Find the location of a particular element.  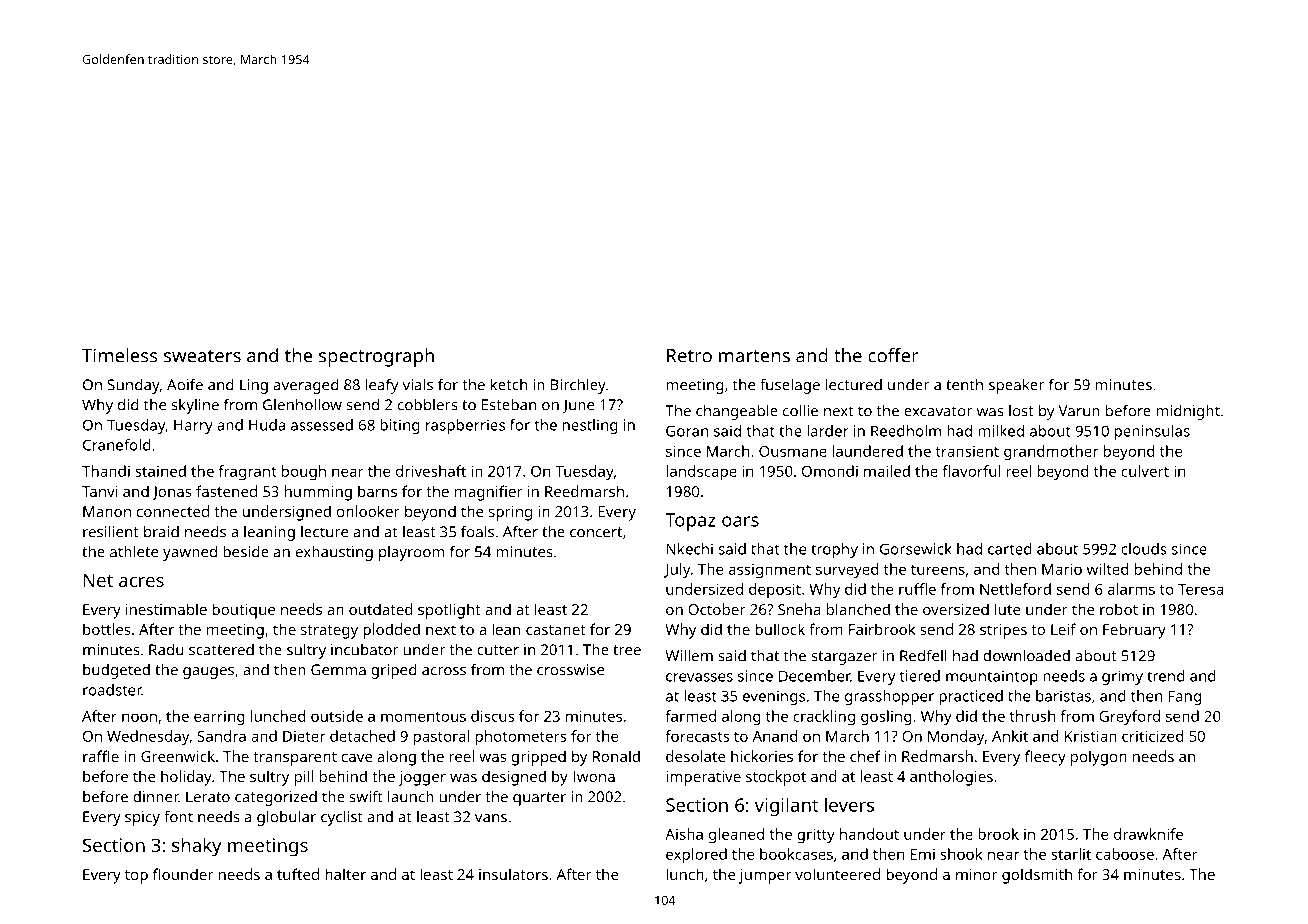

Varun is located at coordinates (1079, 411).
